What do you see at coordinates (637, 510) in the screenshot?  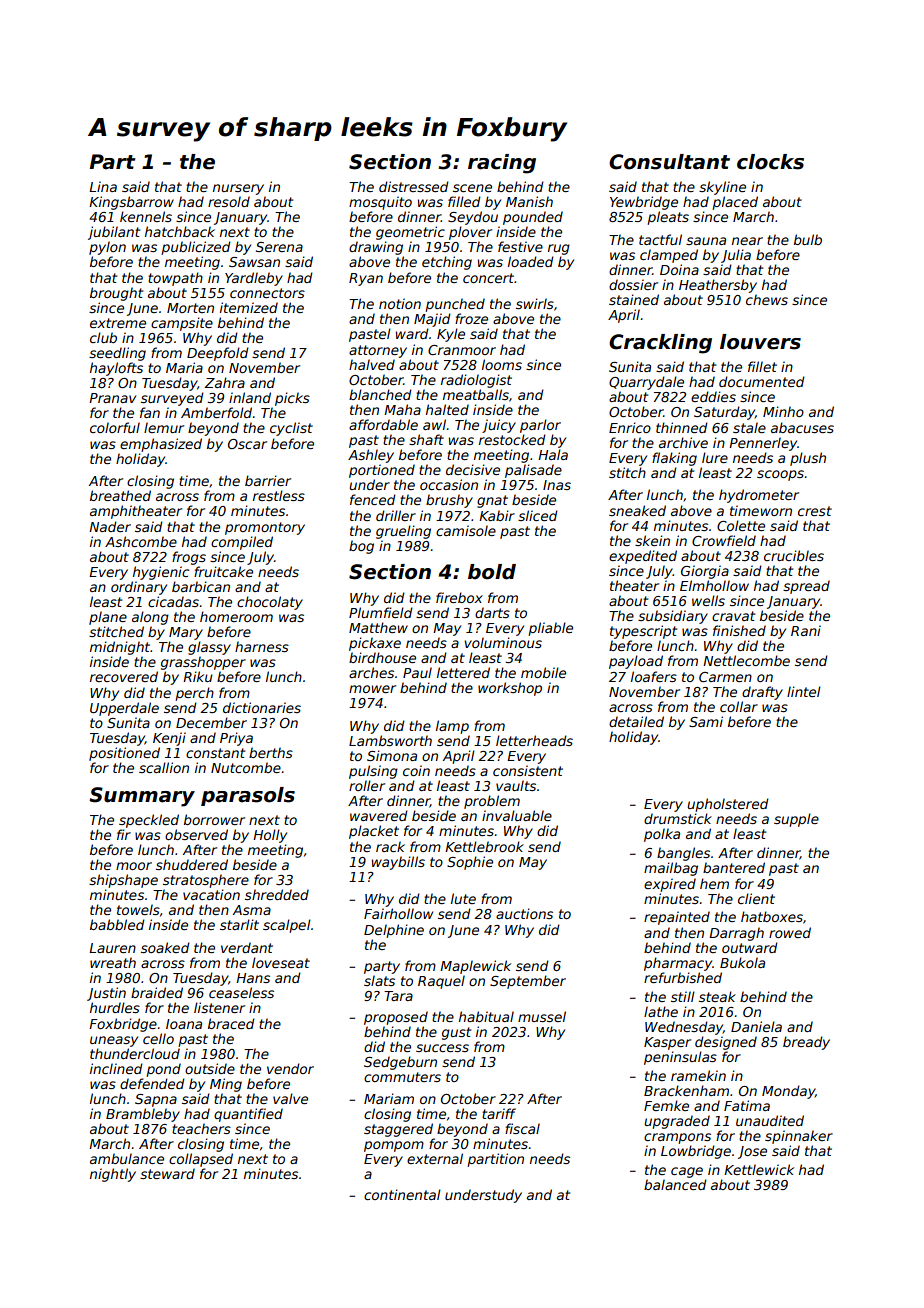 I see `sneaked` at bounding box center [637, 510].
